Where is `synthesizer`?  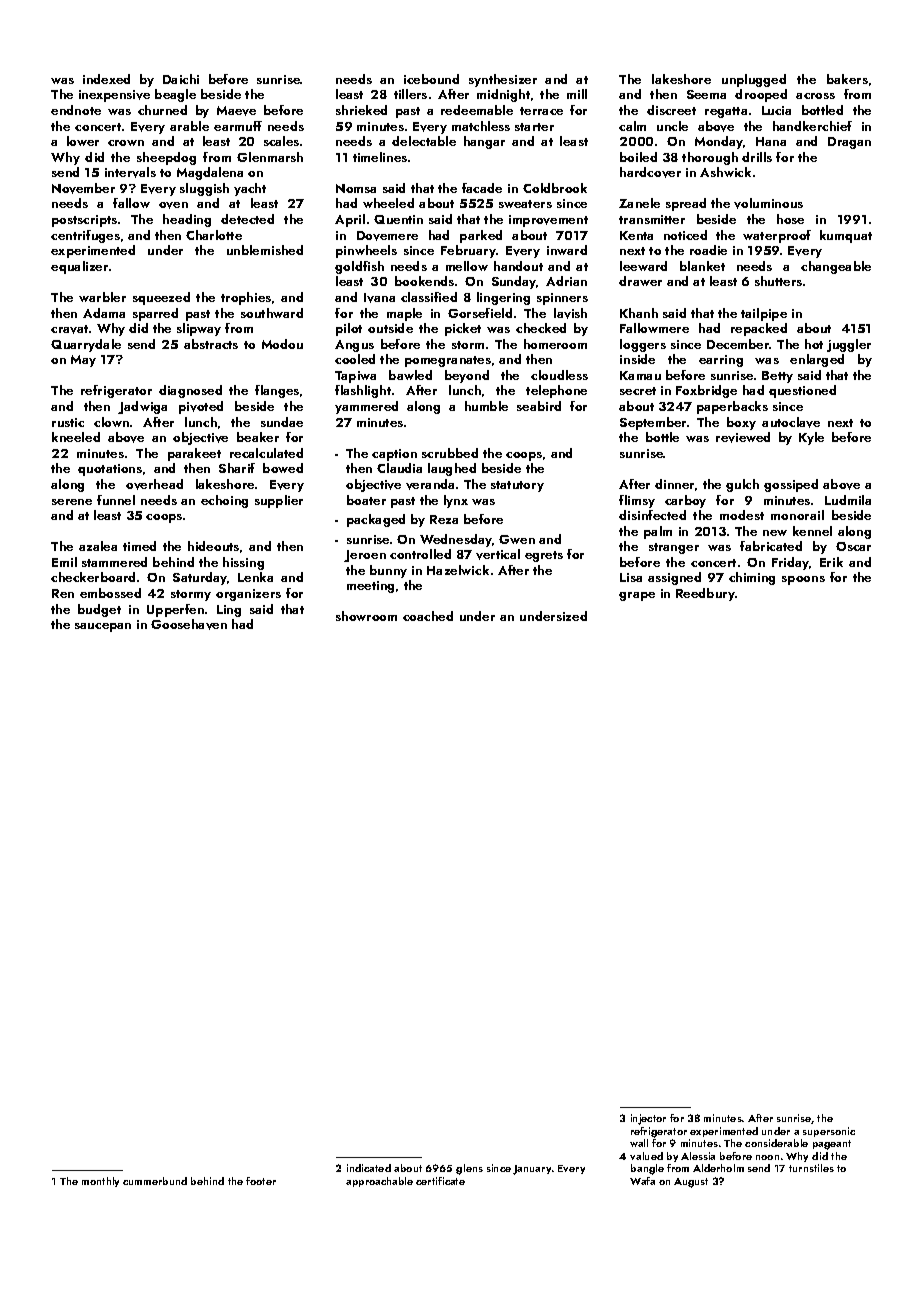
synthesizer is located at coordinates (503, 80).
